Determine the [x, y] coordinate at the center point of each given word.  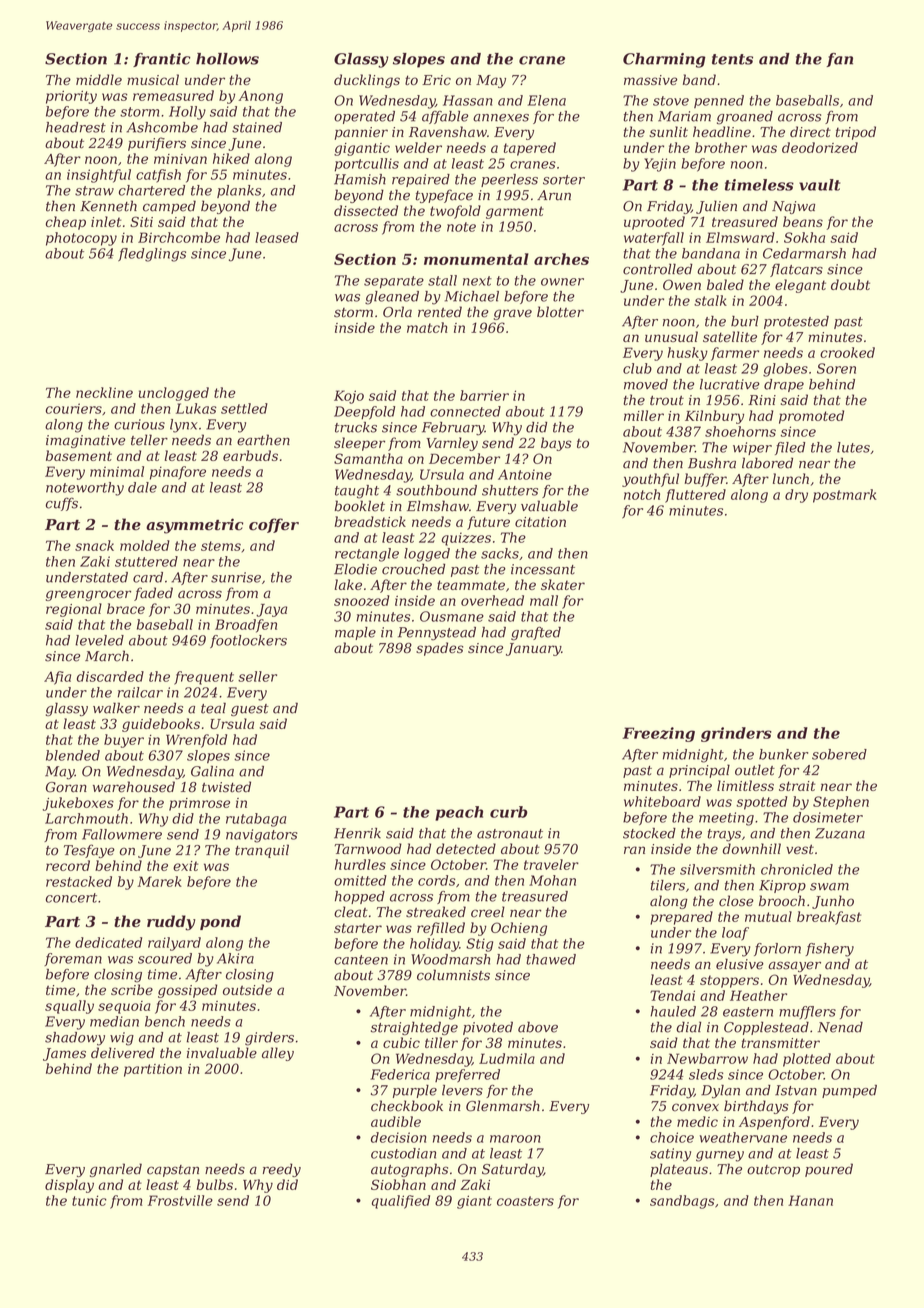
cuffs [62, 504]
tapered [530, 149]
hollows [227, 59]
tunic [89, 1200]
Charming [664, 60]
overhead [492, 600]
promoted [811, 417]
